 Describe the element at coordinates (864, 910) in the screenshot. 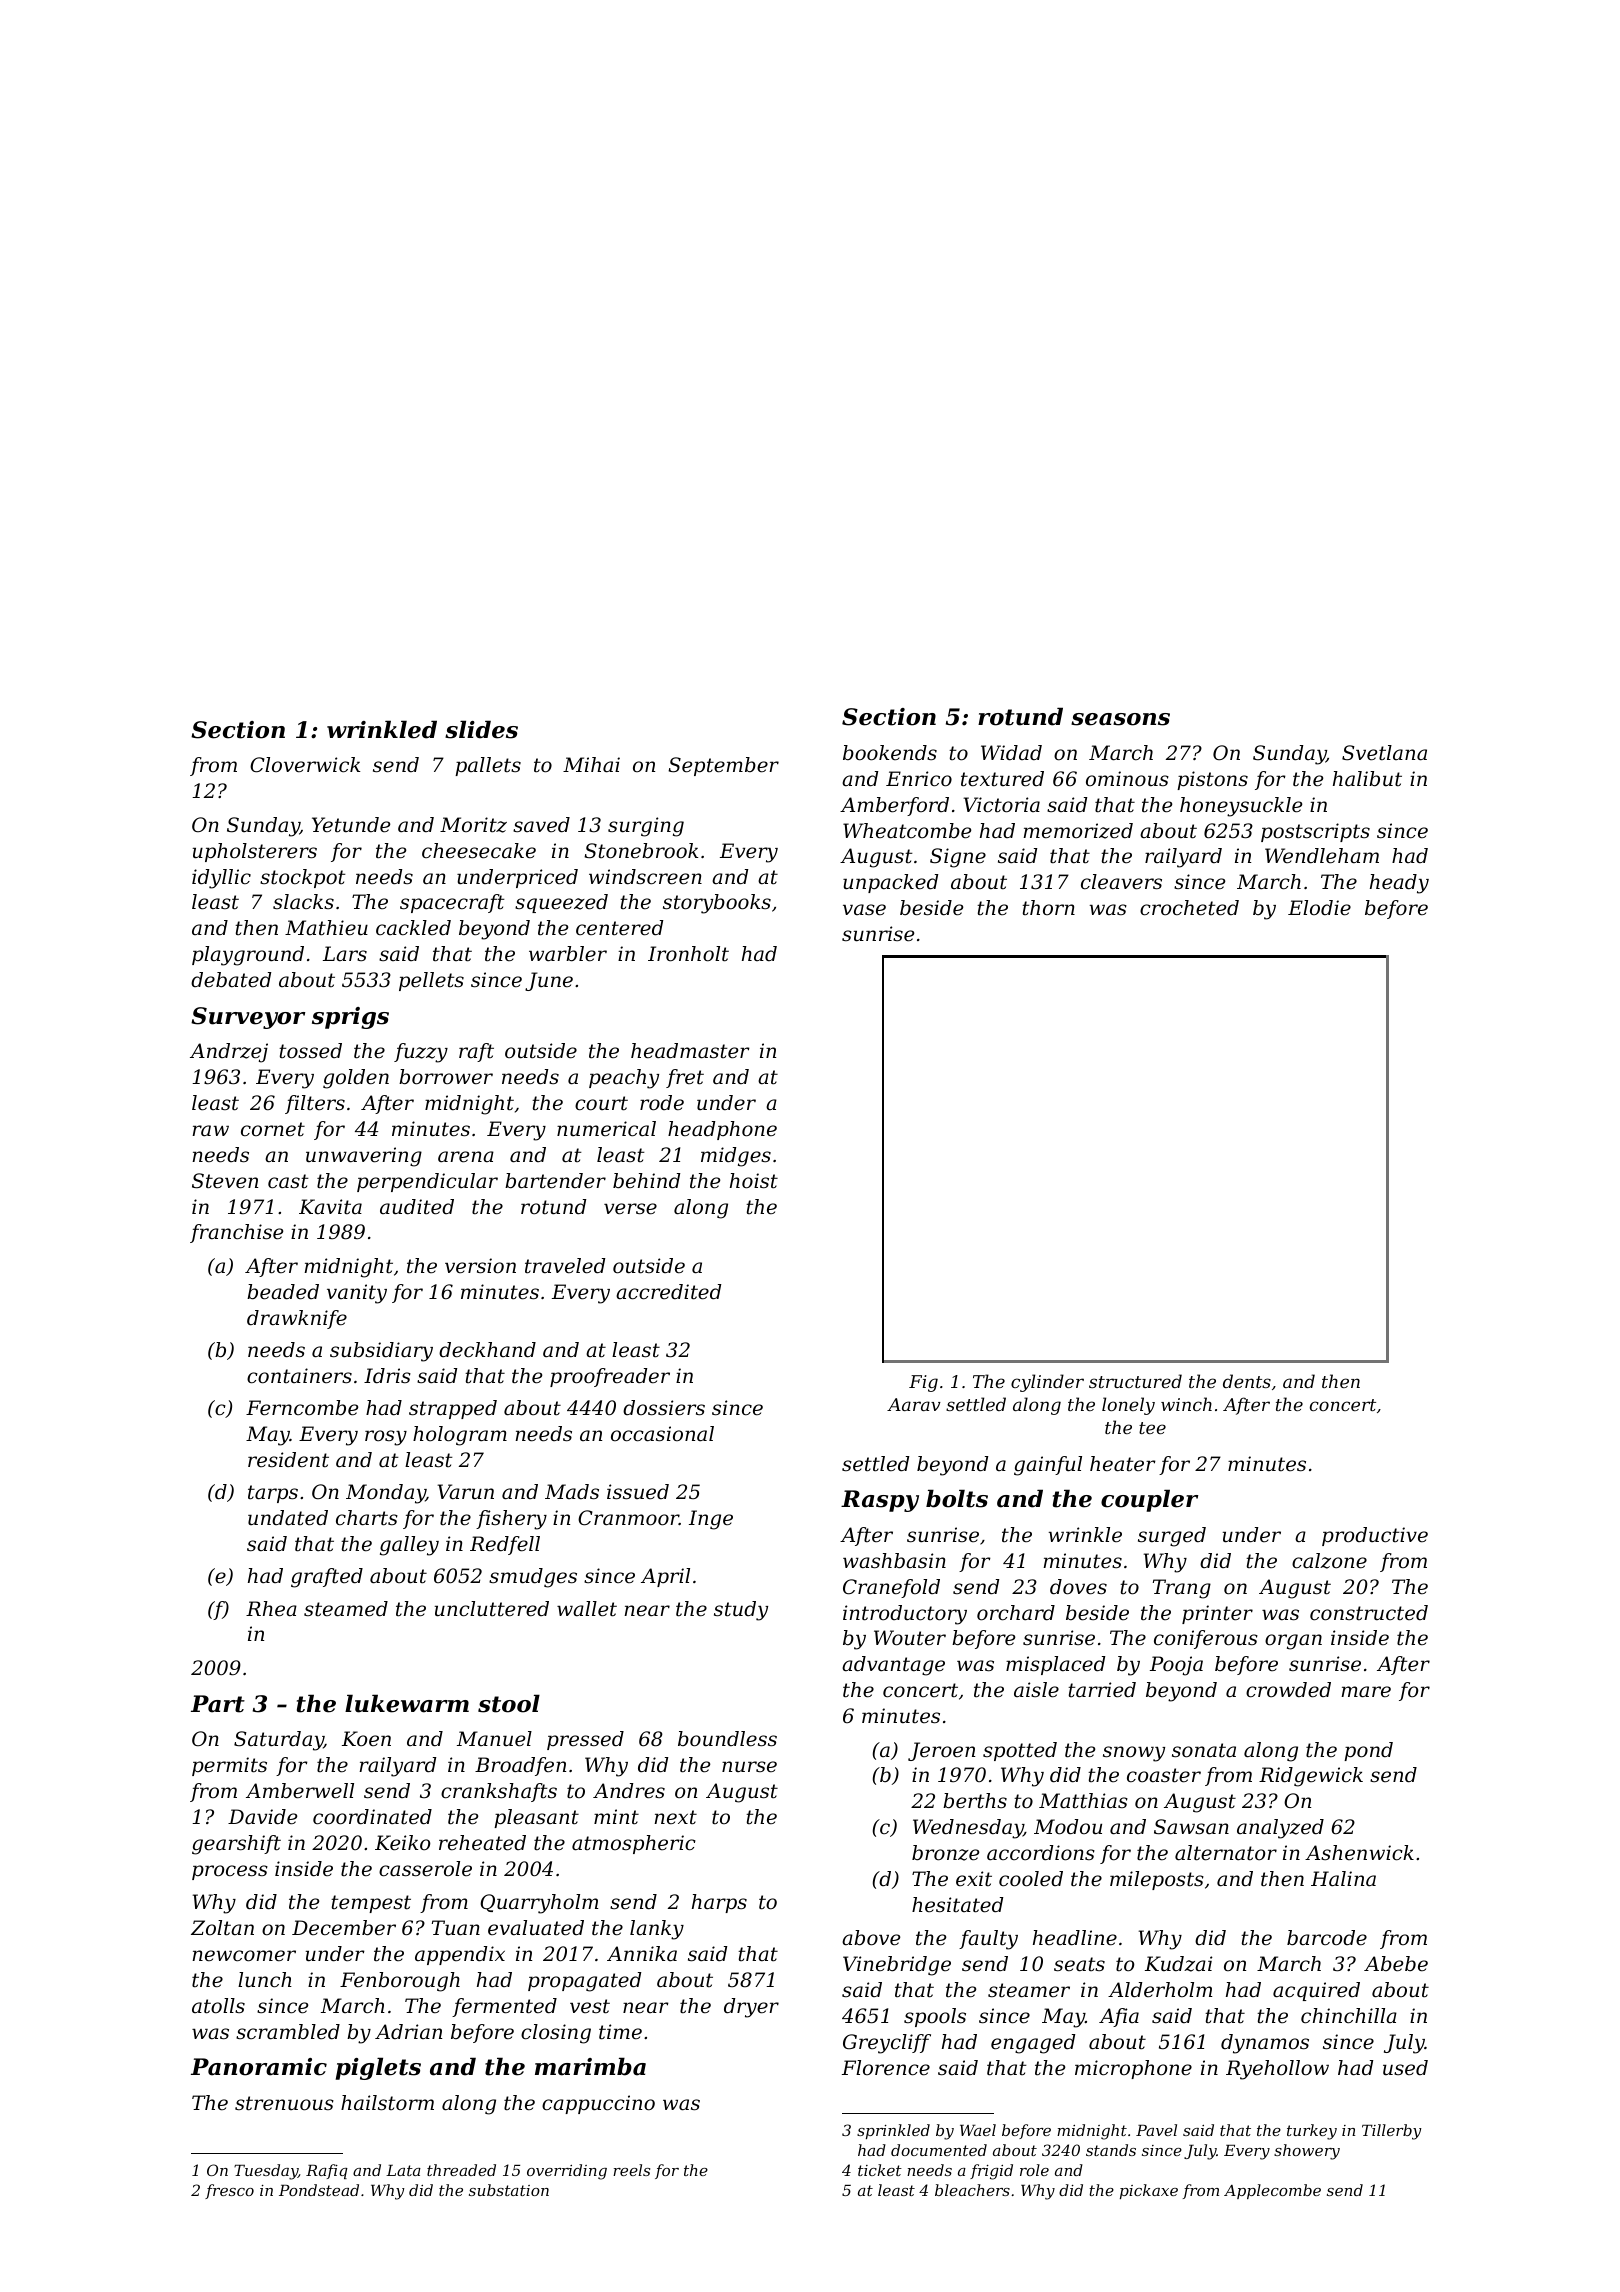

I see `vase` at that location.
